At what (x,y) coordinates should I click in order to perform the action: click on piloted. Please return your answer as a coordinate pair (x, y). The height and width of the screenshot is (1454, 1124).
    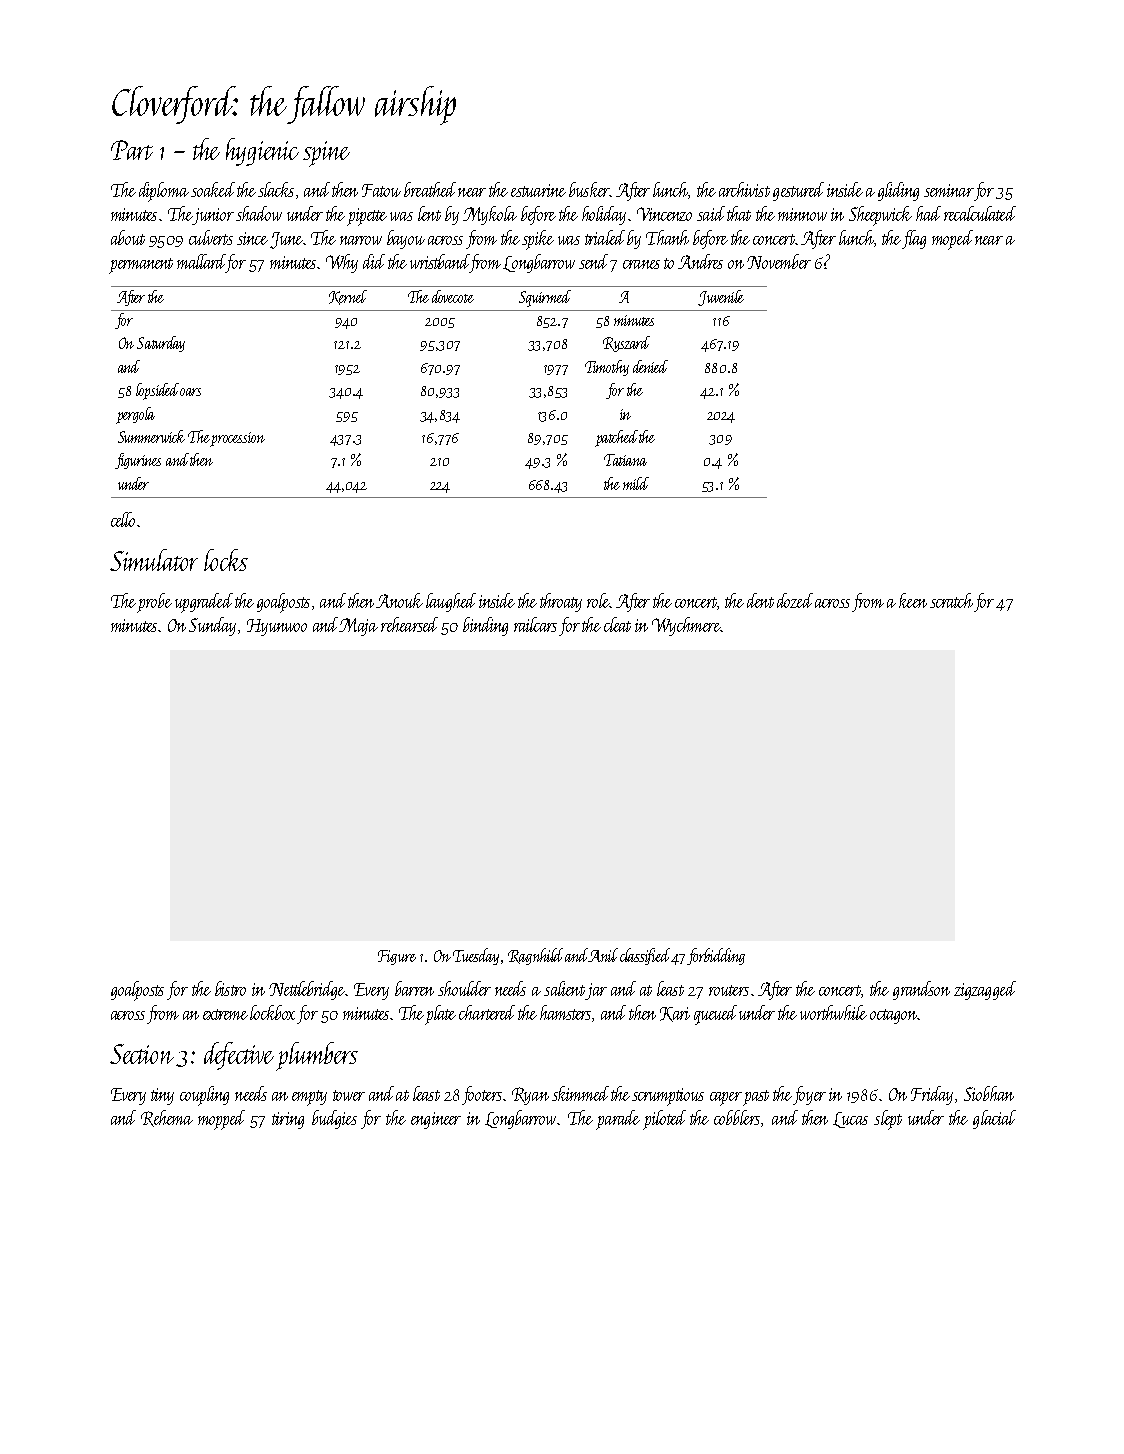
    Looking at the image, I should click on (664, 1120).
